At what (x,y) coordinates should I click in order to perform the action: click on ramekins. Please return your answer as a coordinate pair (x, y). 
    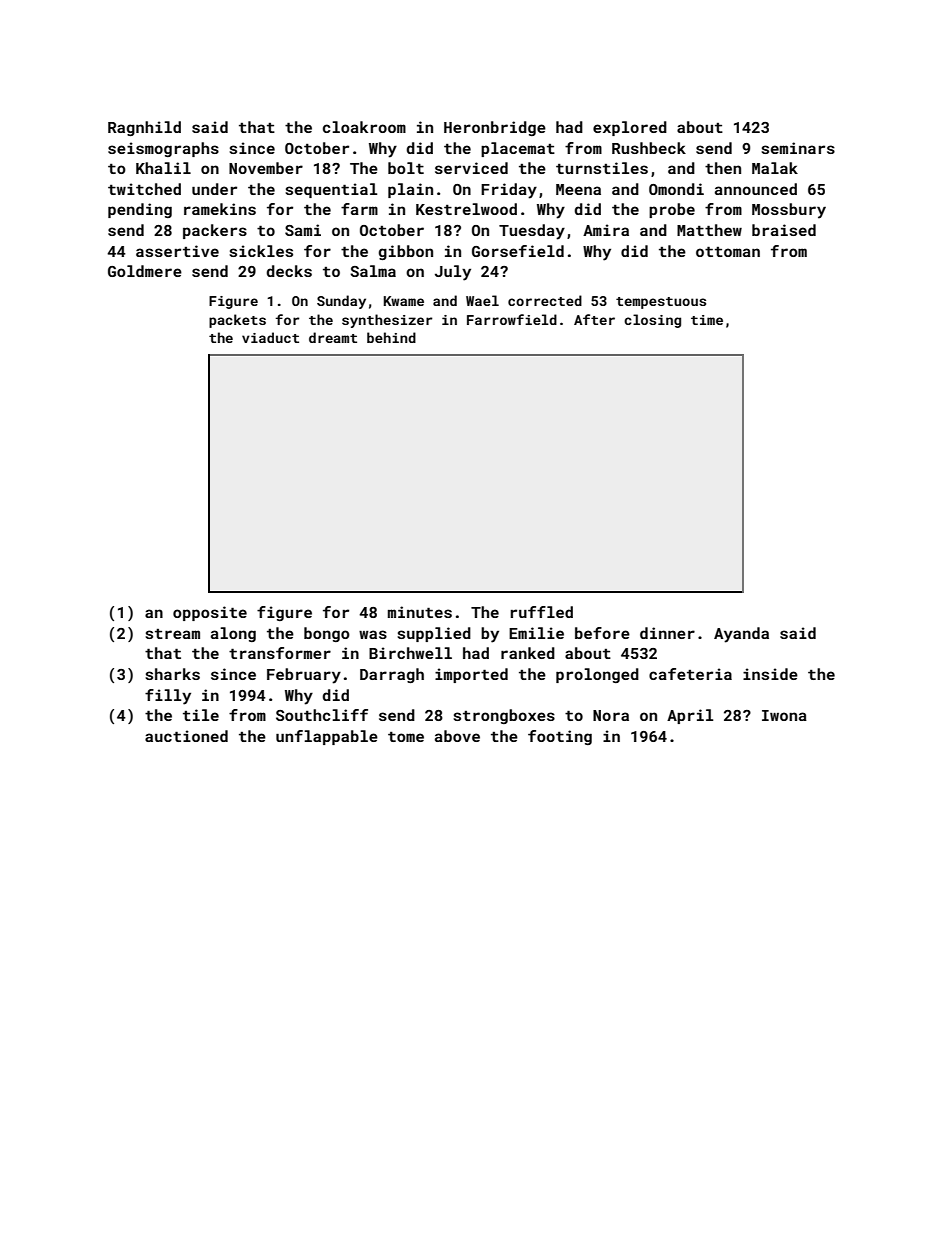
    Looking at the image, I should click on (220, 209).
